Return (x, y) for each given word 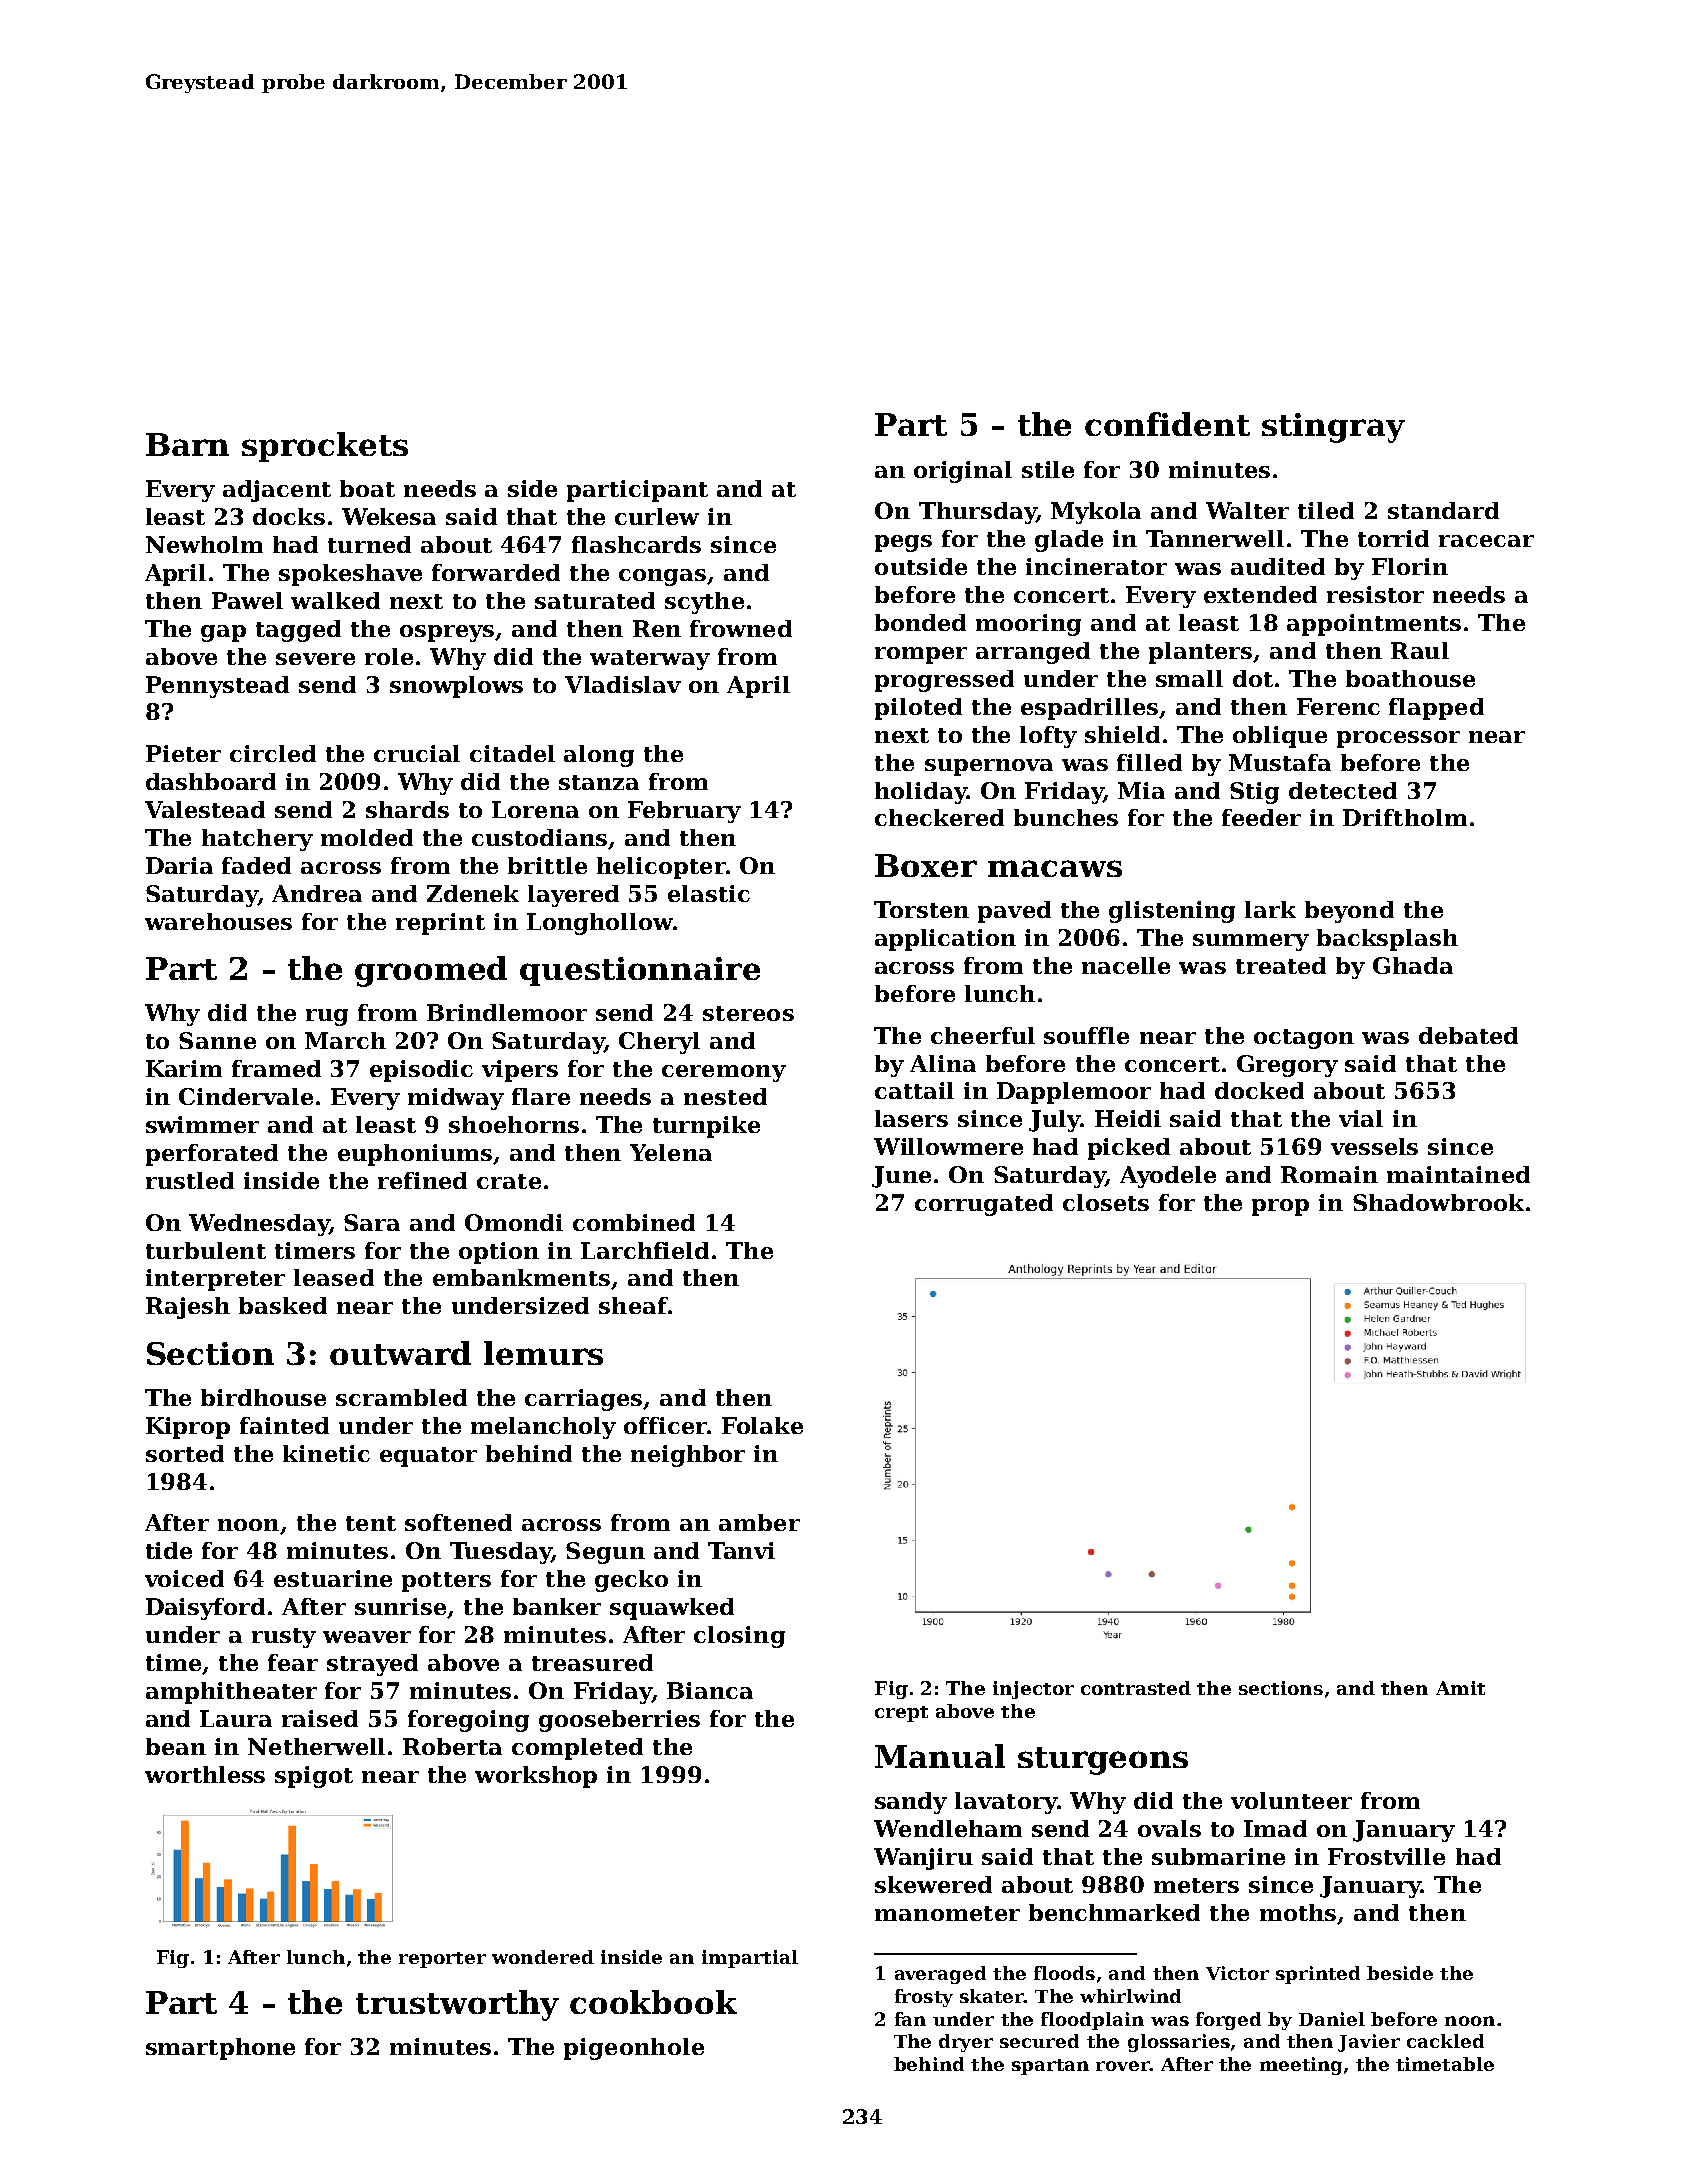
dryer (966, 2043)
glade (1069, 541)
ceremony (724, 1073)
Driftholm (1405, 817)
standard (1443, 510)
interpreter (215, 1280)
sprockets (325, 447)
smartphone (220, 2049)
